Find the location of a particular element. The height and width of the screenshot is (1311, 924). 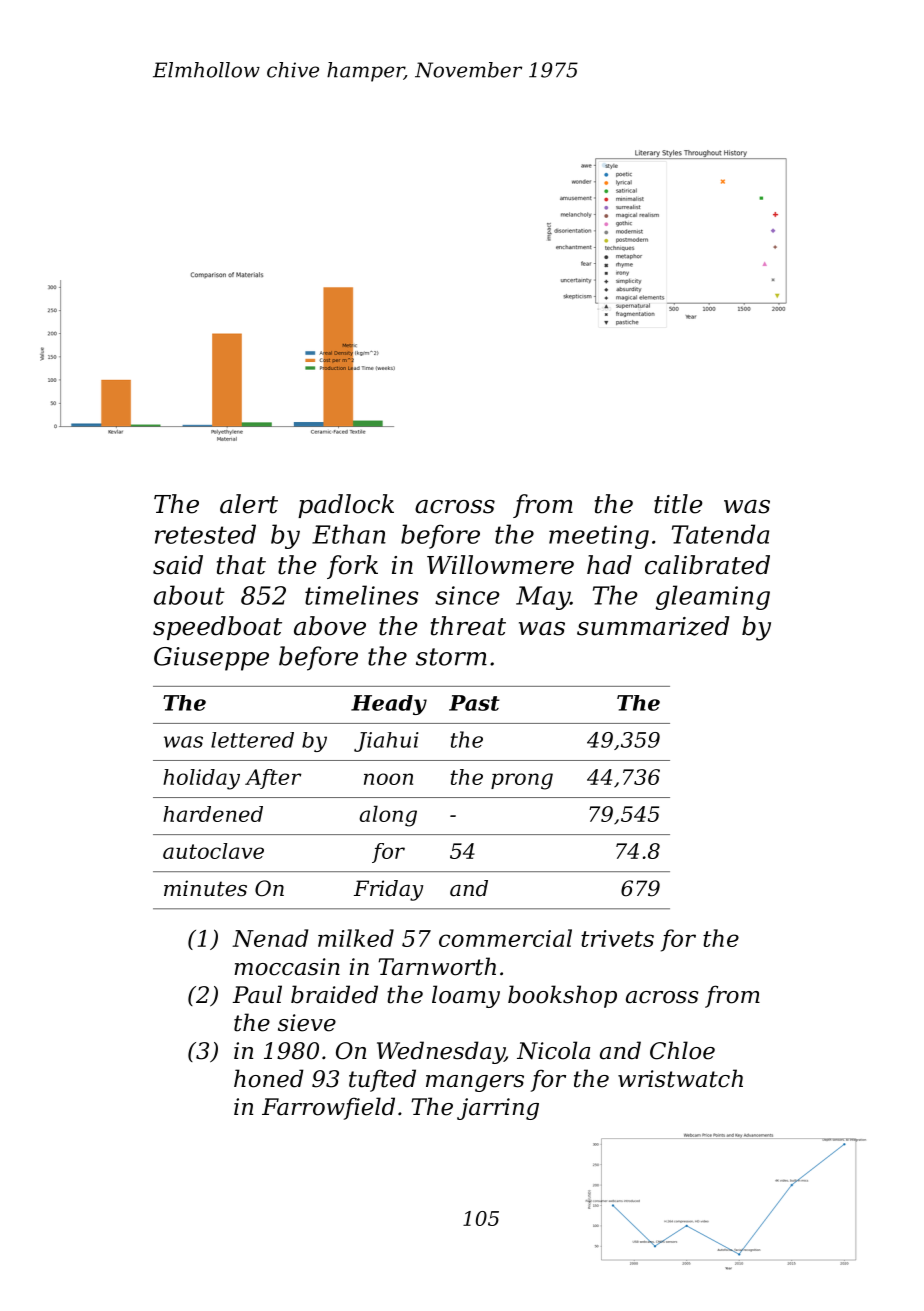

summarized is located at coordinates (653, 626).
